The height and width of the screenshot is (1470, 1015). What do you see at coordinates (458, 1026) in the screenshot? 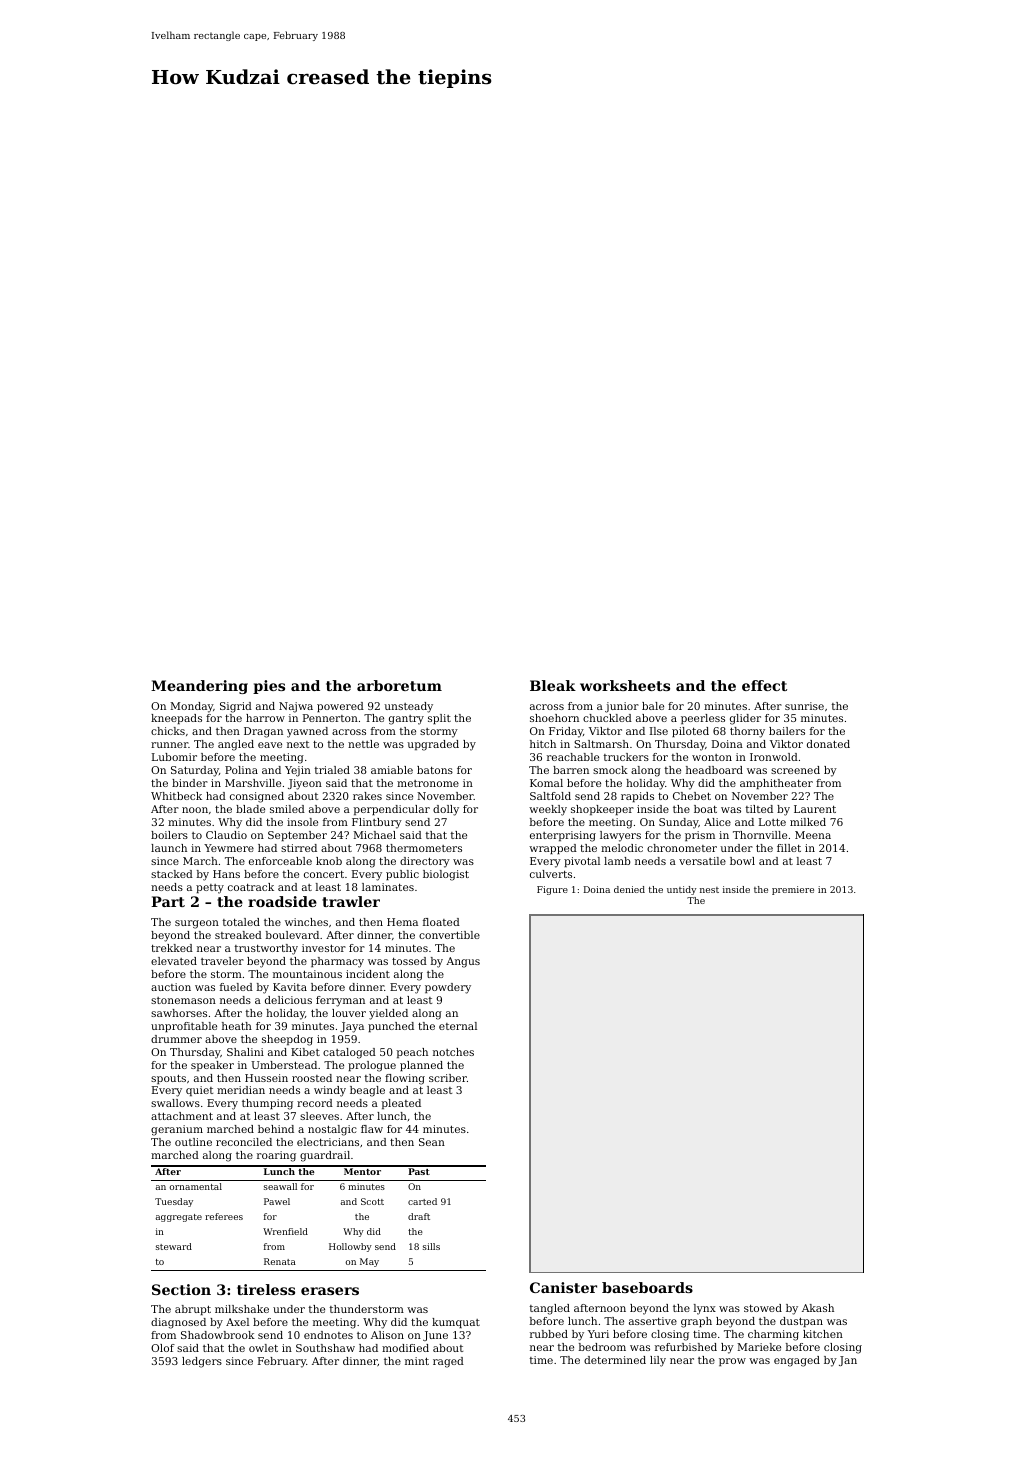
I see `eternal` at bounding box center [458, 1026].
